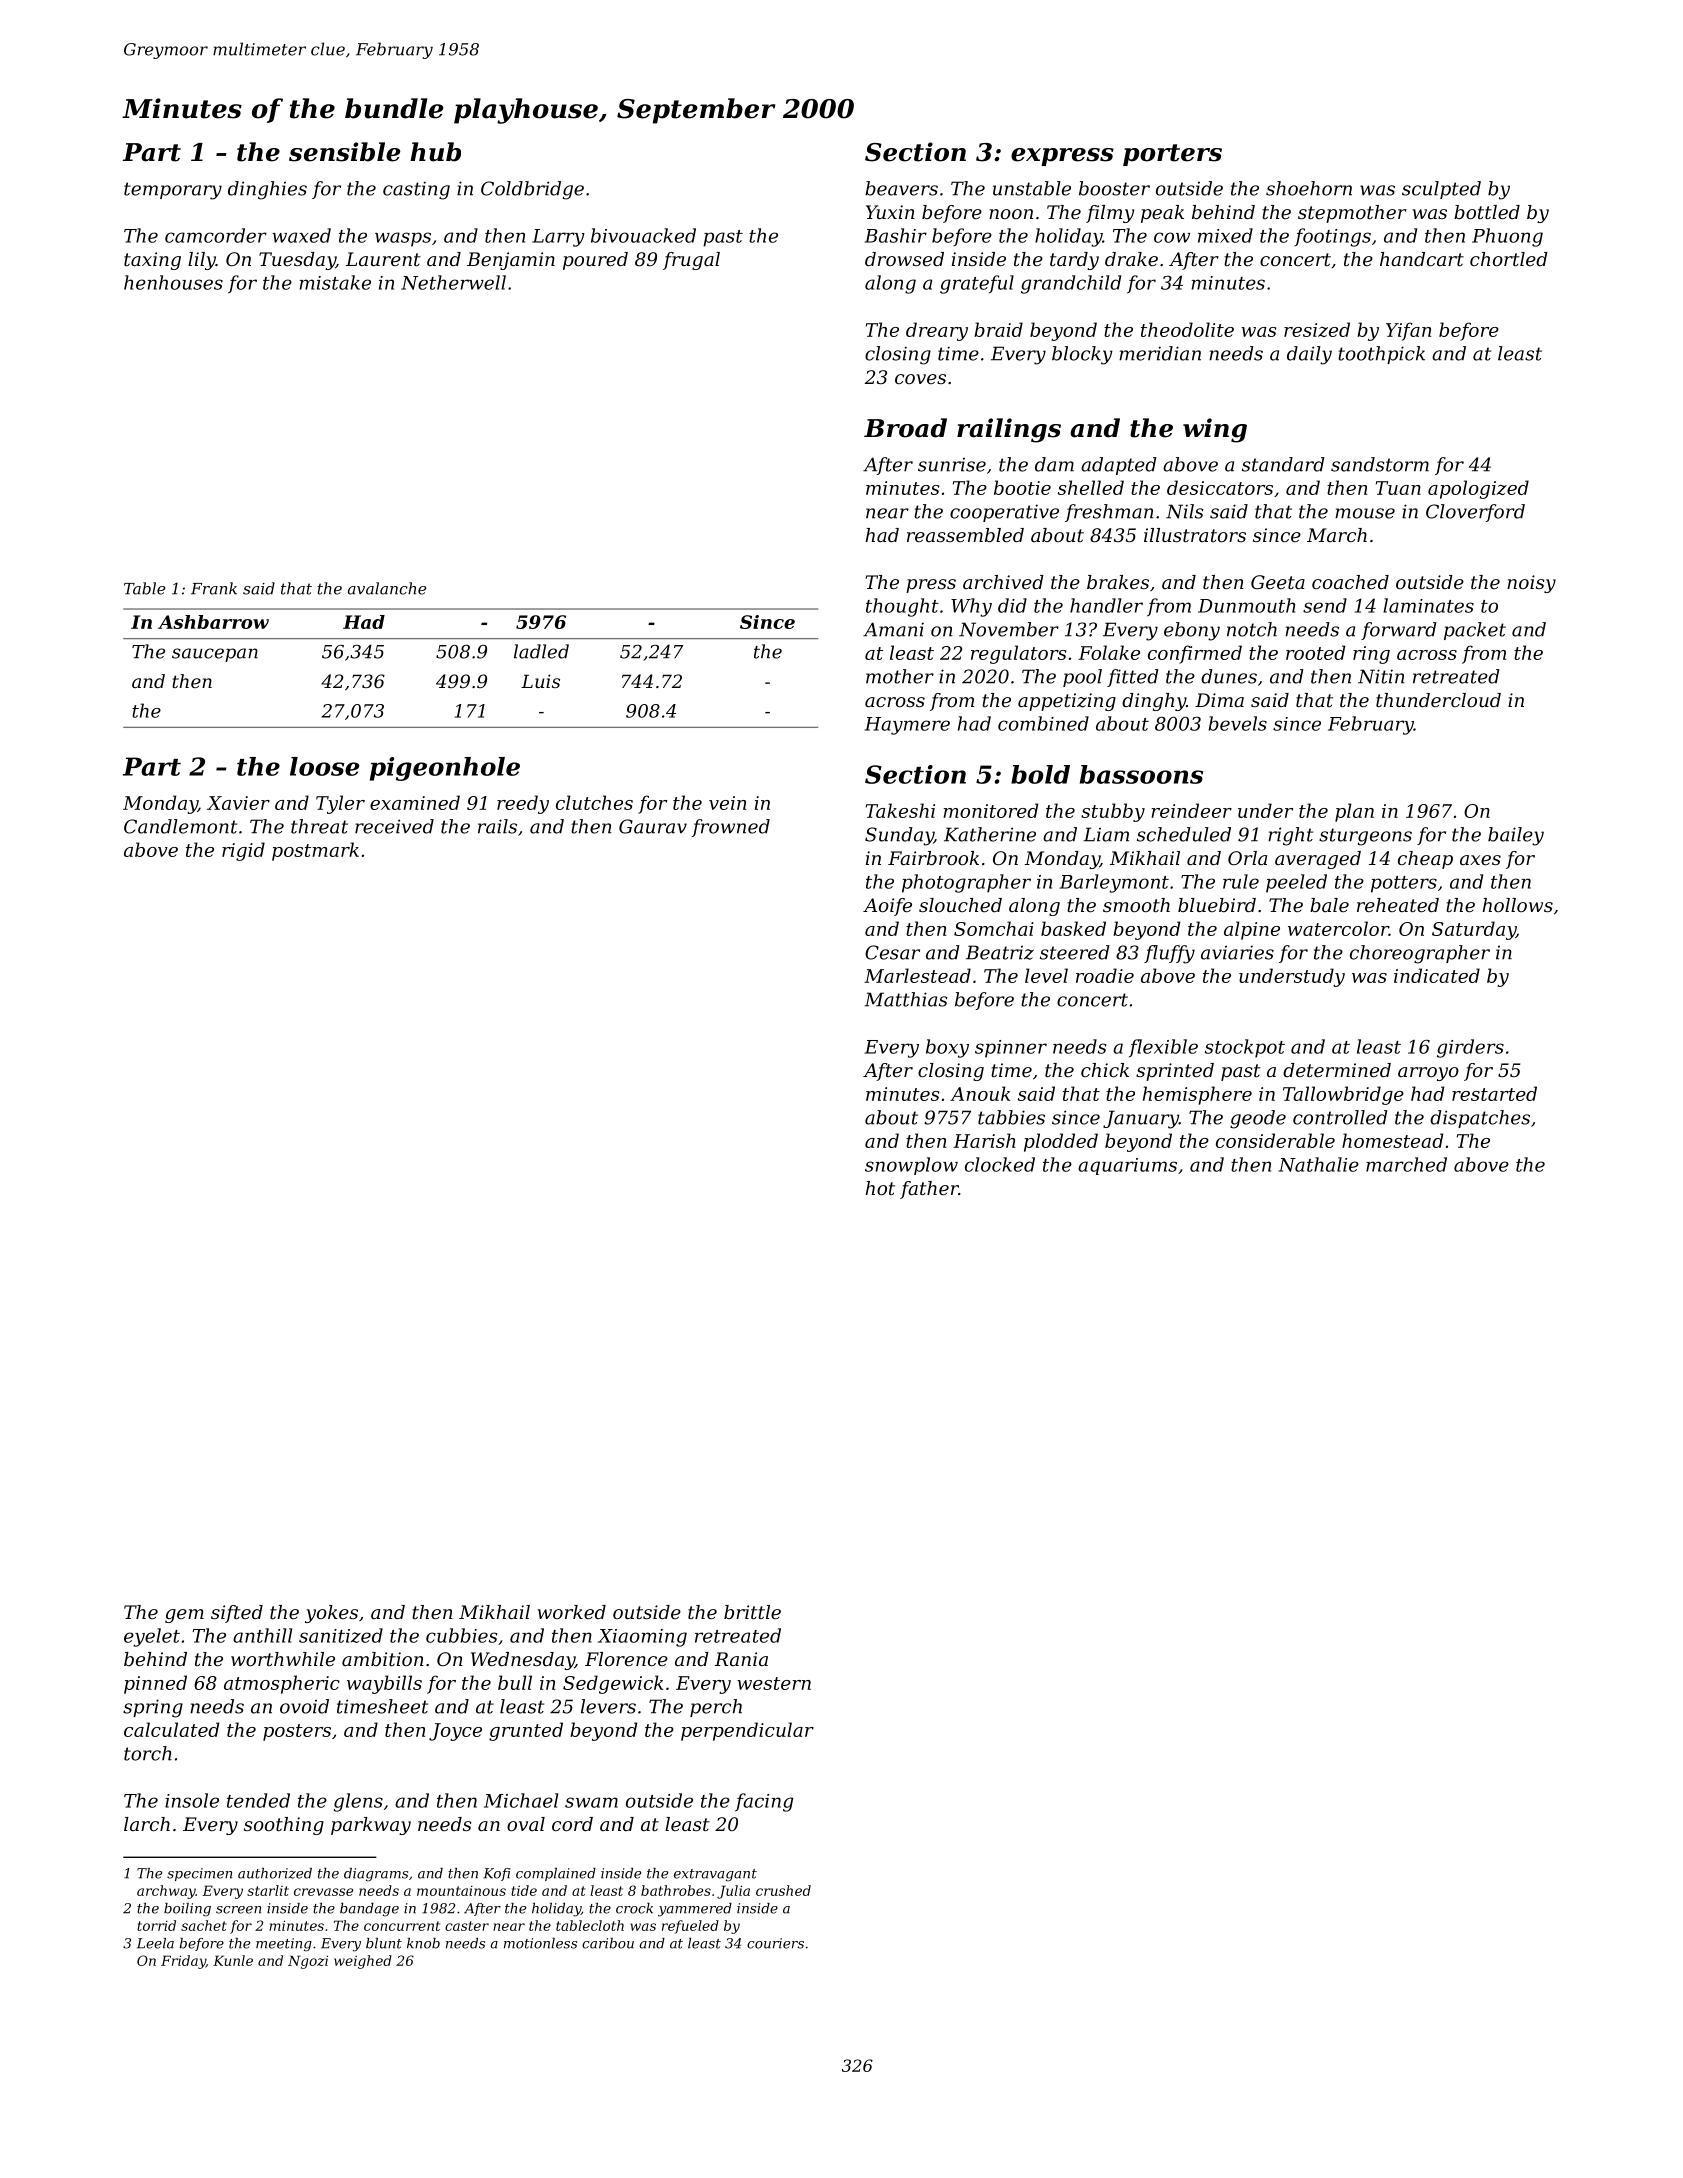 This document has height=2178, width=1683. I want to click on cubbies, so click(461, 1635).
